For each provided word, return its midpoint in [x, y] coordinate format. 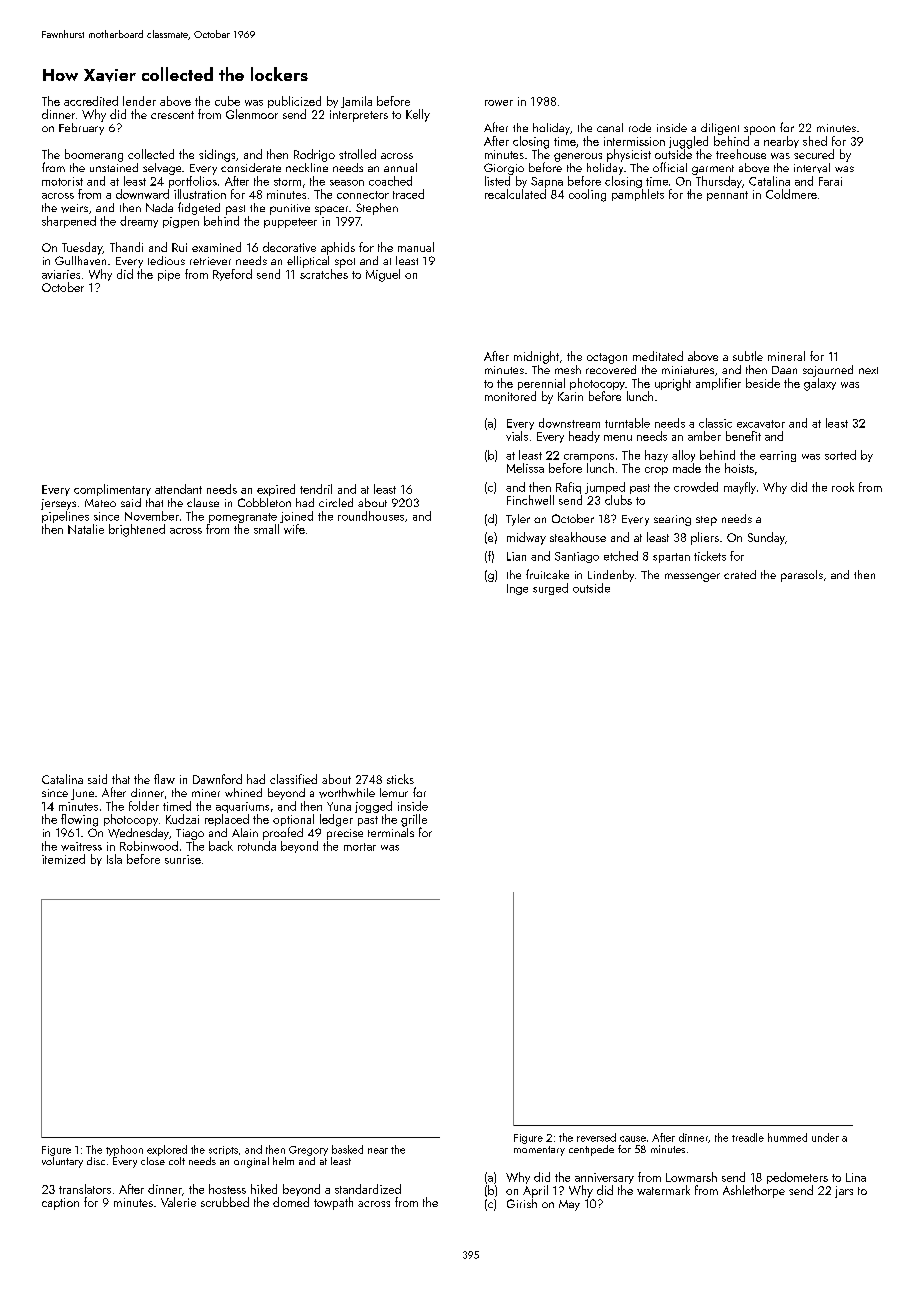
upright [673, 384]
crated [740, 574]
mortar [360, 847]
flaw [164, 779]
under [825, 1137]
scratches [324, 274]
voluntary [62, 1162]
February [81, 129]
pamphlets [638, 195]
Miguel [383, 275]
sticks [400, 779]
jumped [605, 488]
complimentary [112, 490]
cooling [587, 195]
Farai [830, 181]
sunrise [183, 859]
